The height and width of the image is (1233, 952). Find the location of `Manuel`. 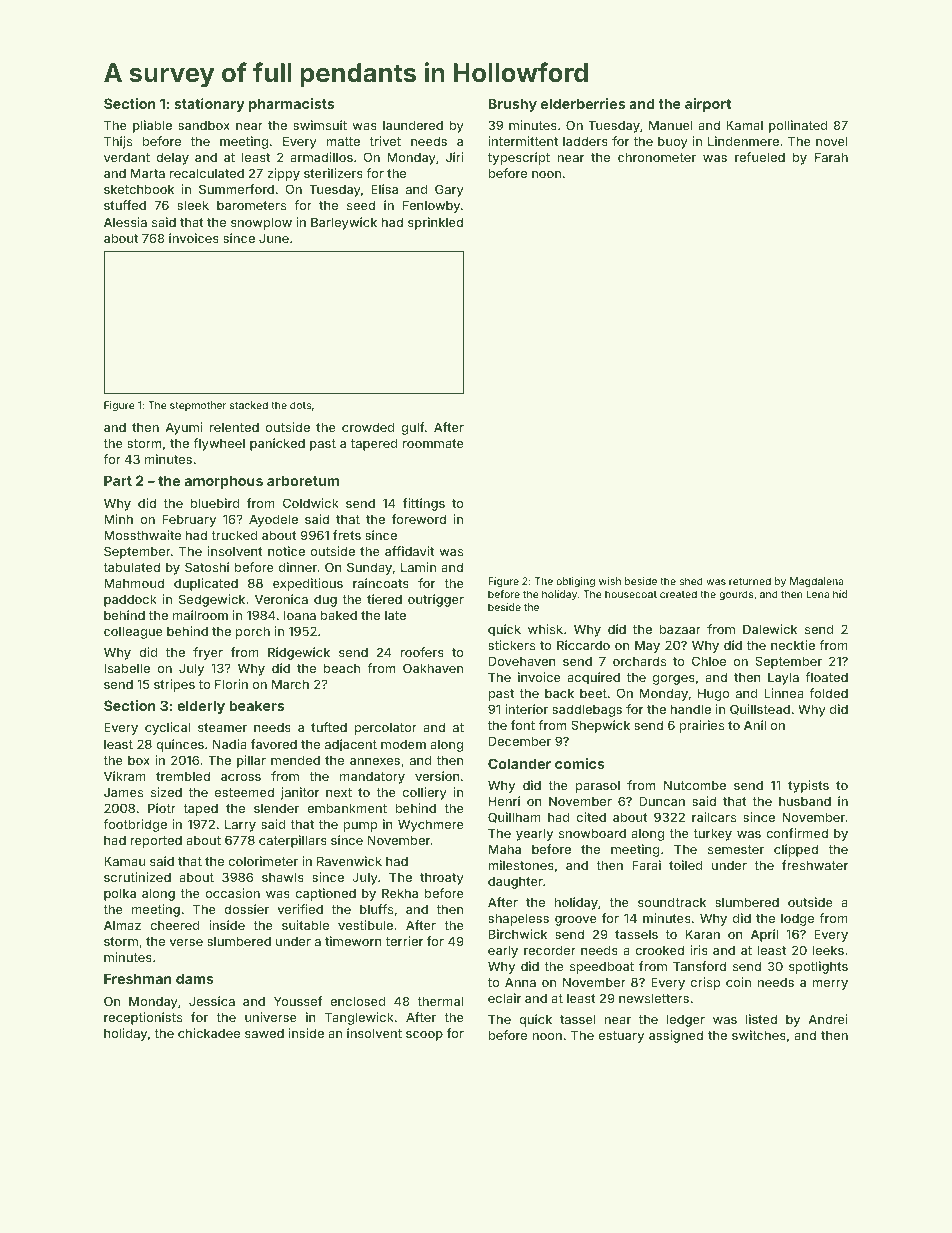

Manuel is located at coordinates (671, 125).
